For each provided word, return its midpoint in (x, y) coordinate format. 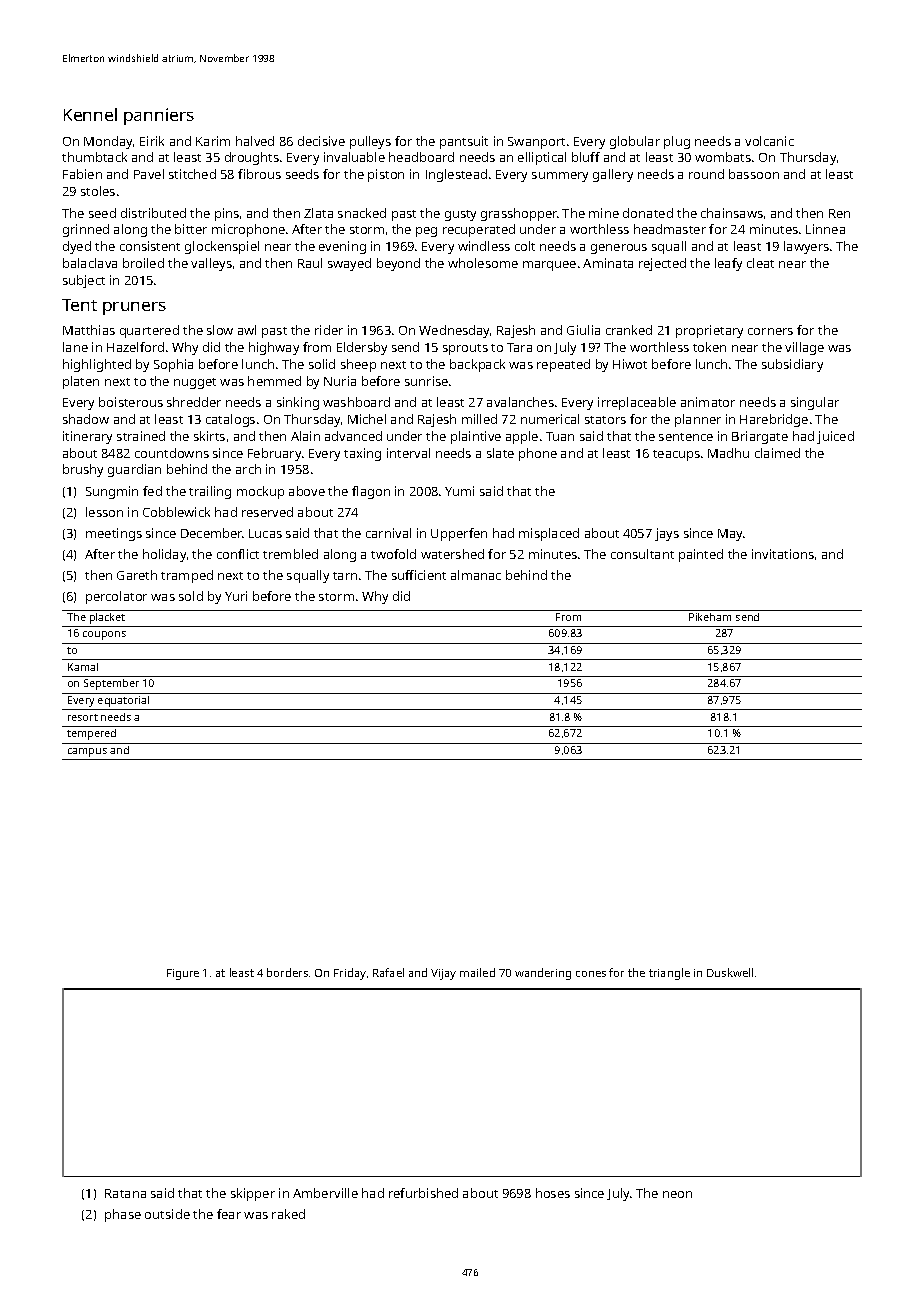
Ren (839, 213)
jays (667, 534)
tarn (345, 576)
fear (229, 1214)
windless (484, 246)
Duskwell (730, 972)
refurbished (423, 1193)
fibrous (259, 174)
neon (677, 1194)
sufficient (419, 575)
